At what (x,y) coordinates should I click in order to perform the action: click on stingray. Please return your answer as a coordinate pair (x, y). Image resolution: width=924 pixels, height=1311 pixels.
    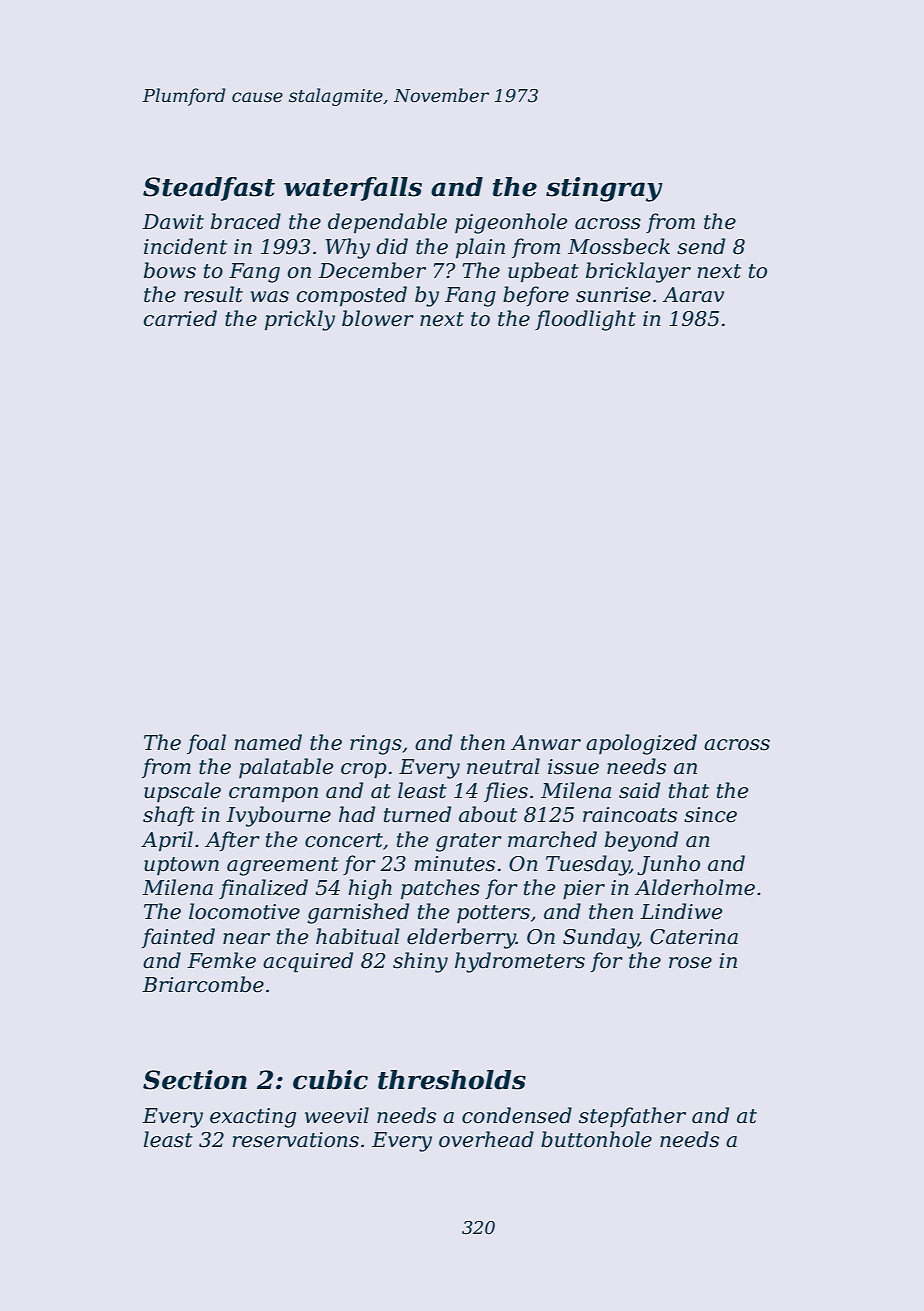
    Looking at the image, I should click on (604, 189).
